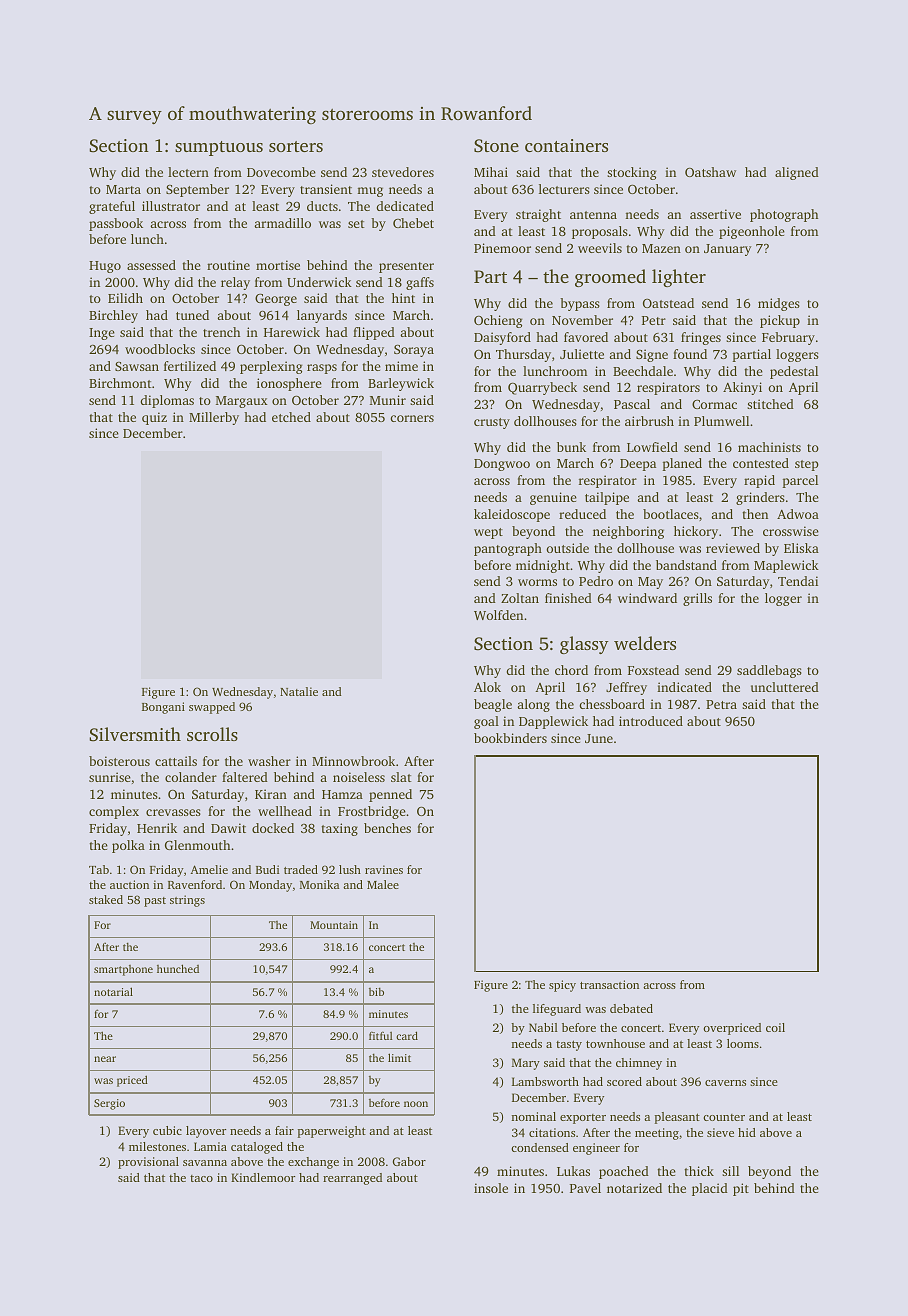  Describe the element at coordinates (543, 566) in the screenshot. I see `midnight` at that location.
